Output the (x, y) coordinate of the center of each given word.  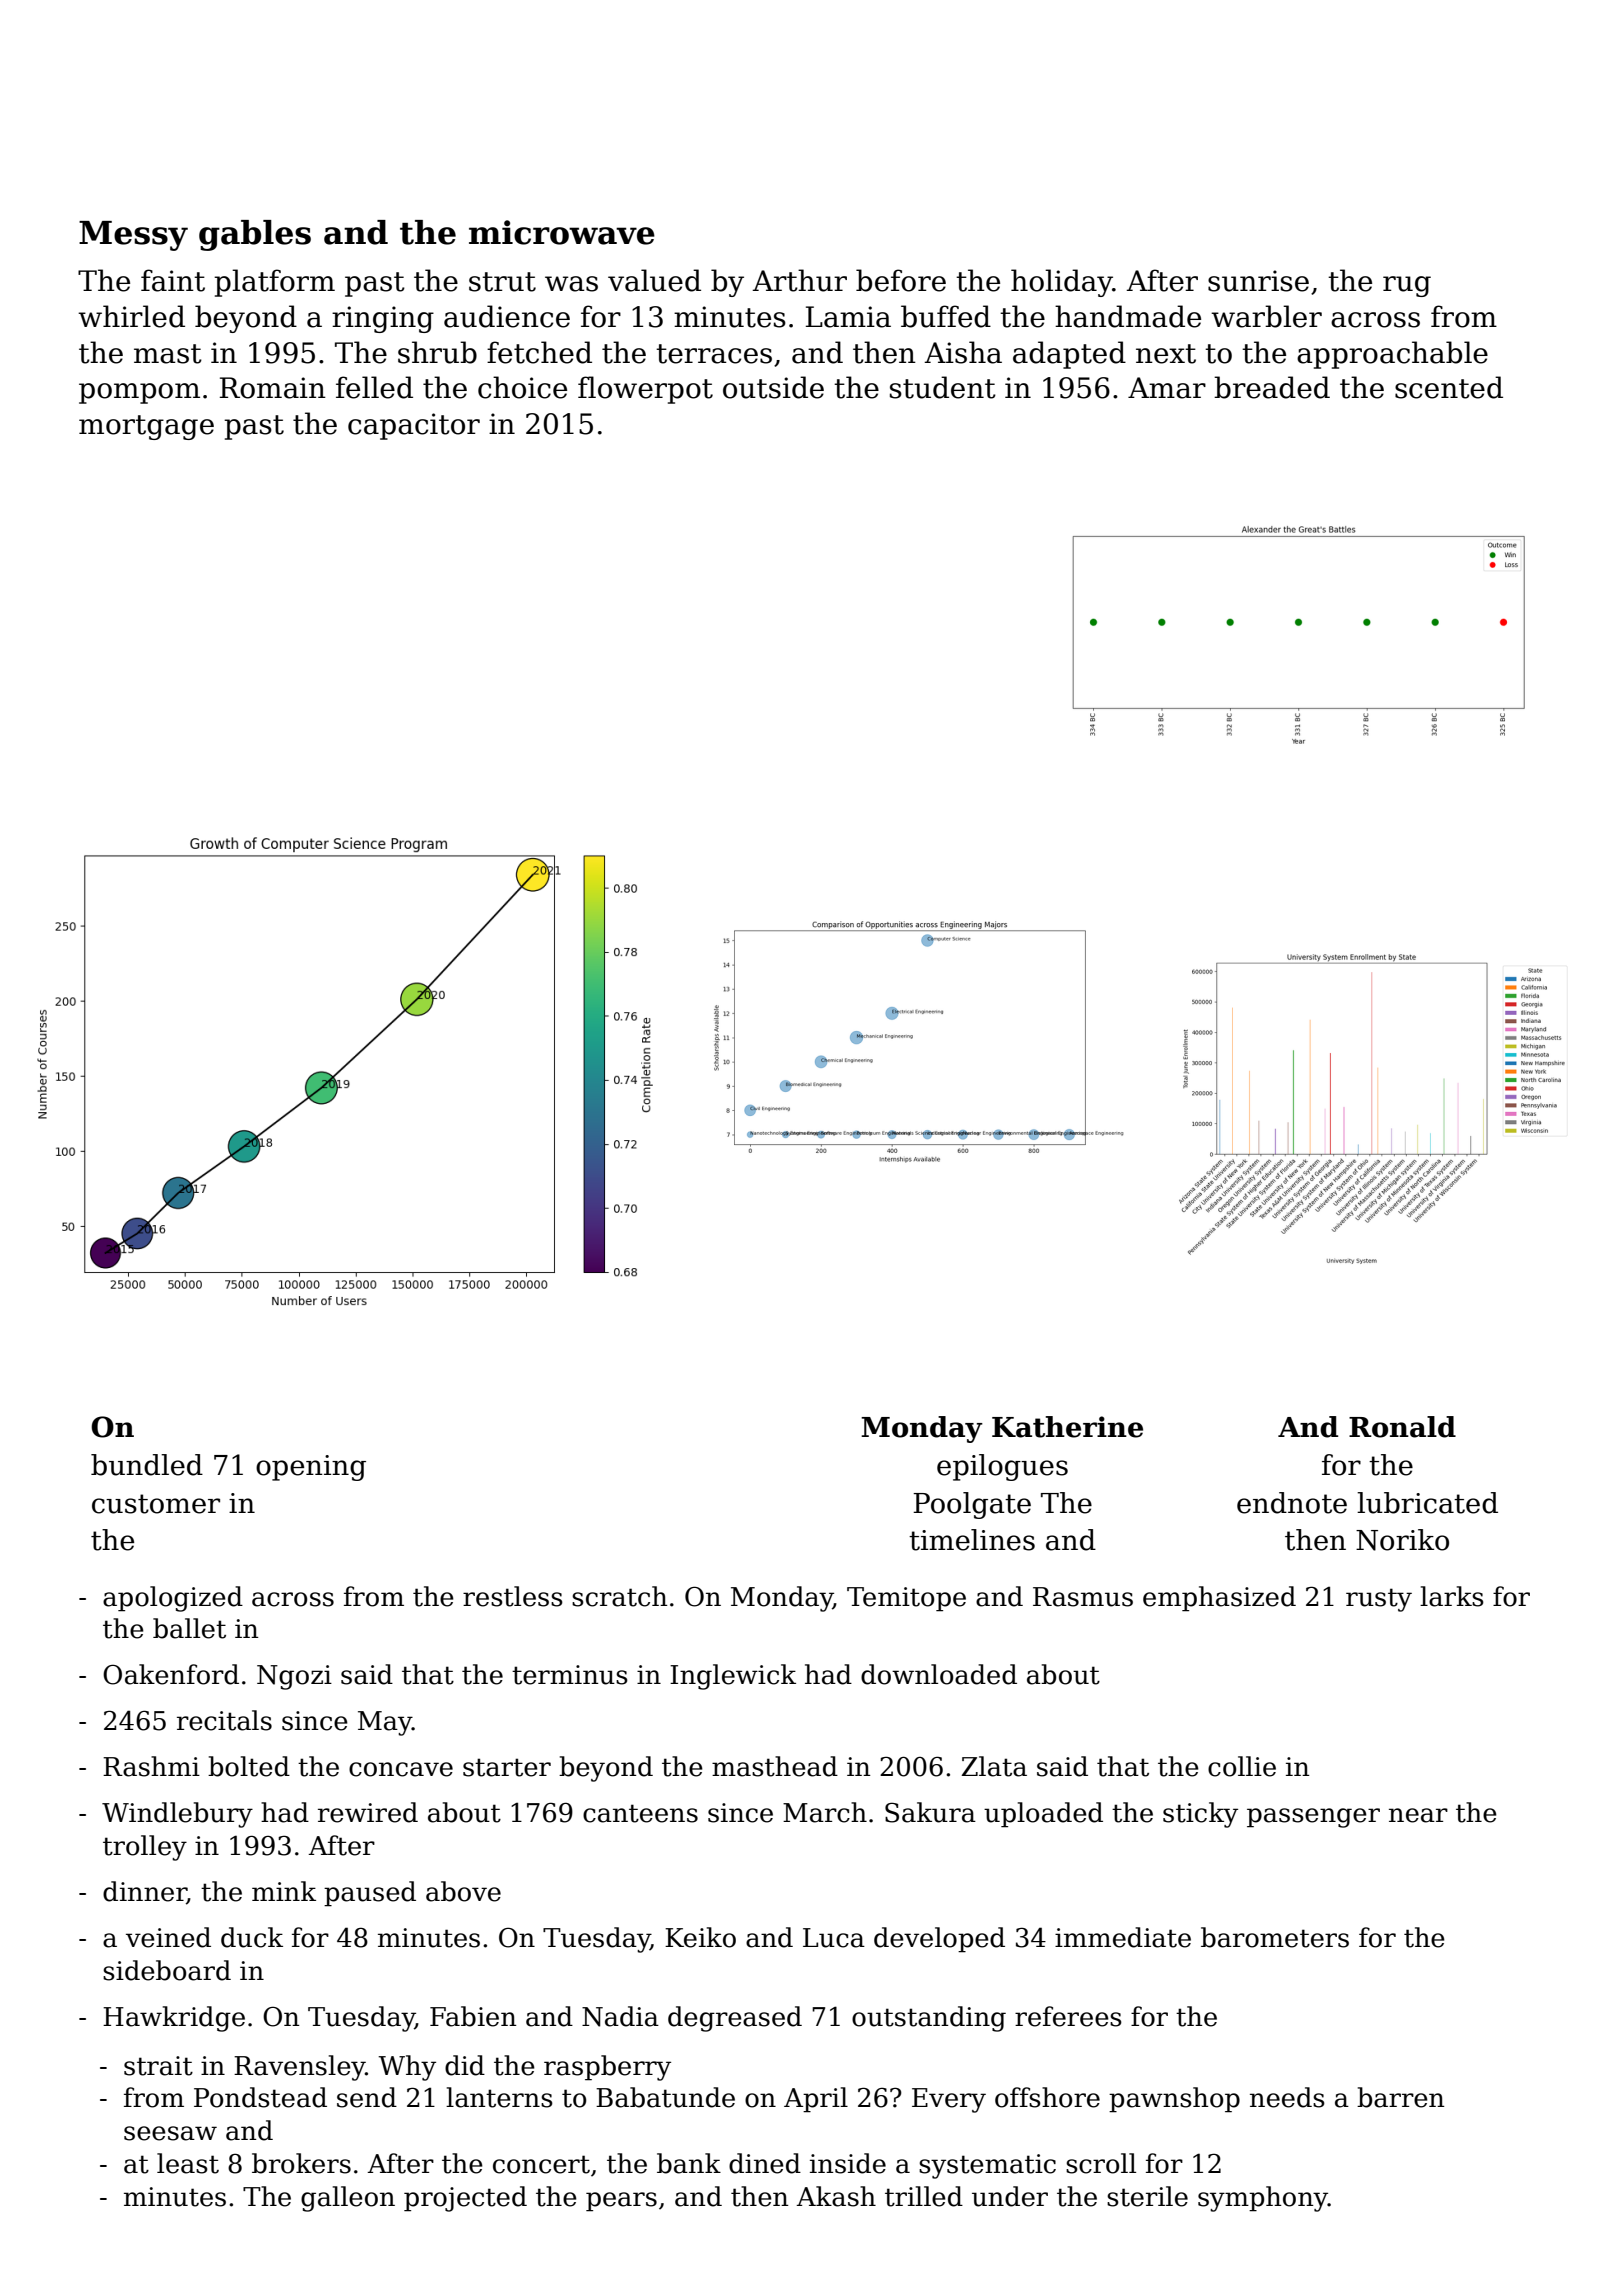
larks (1452, 1596)
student (943, 387)
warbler (1266, 316)
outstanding (929, 2019)
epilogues (1002, 1467)
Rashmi (151, 1766)
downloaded (939, 1674)
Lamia (848, 317)
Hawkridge (174, 2019)
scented (1449, 387)
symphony (1263, 2199)
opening (311, 1468)
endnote (1292, 1503)
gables (255, 235)
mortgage (146, 427)
